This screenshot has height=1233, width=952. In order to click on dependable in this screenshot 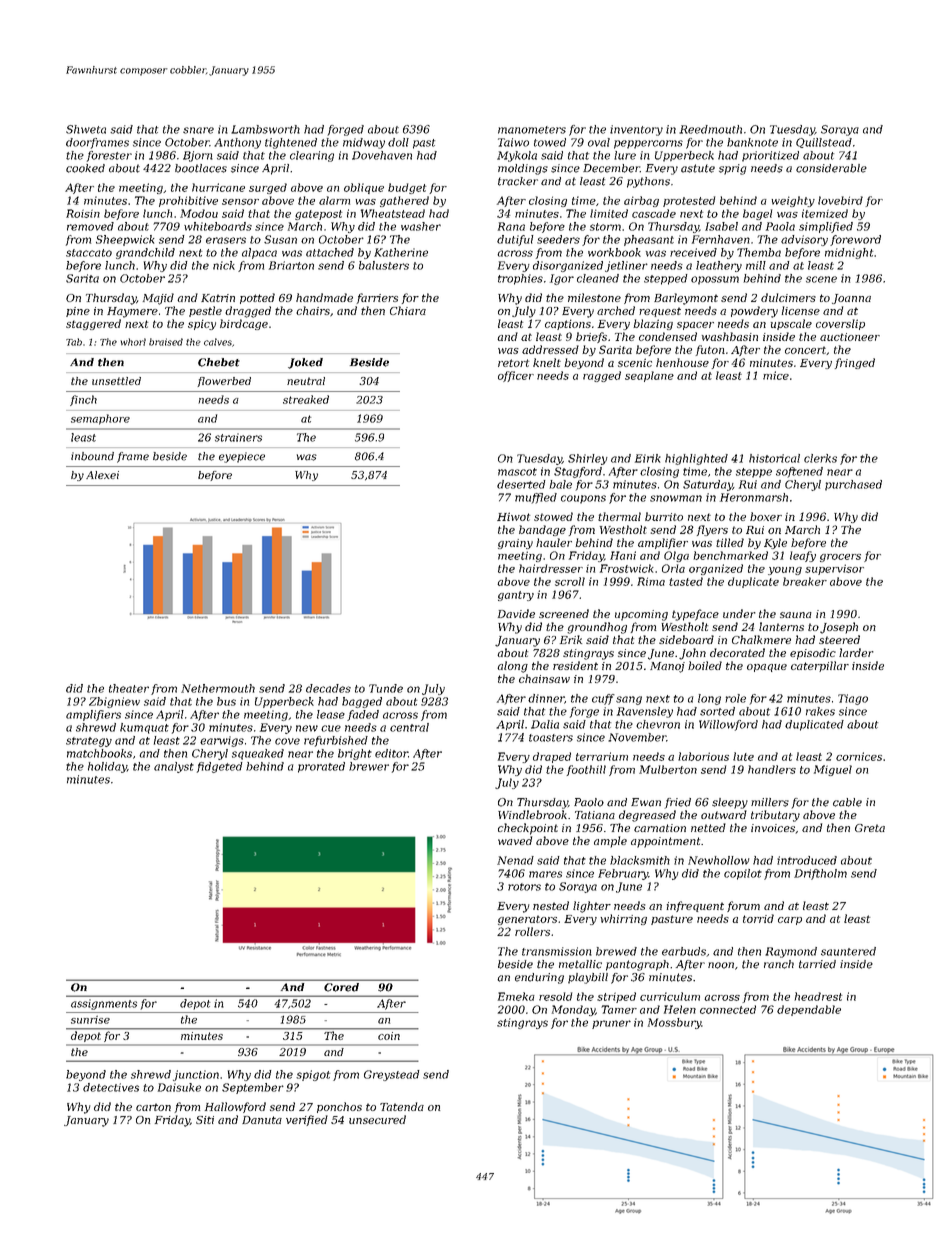, I will do `click(809, 1010)`.
